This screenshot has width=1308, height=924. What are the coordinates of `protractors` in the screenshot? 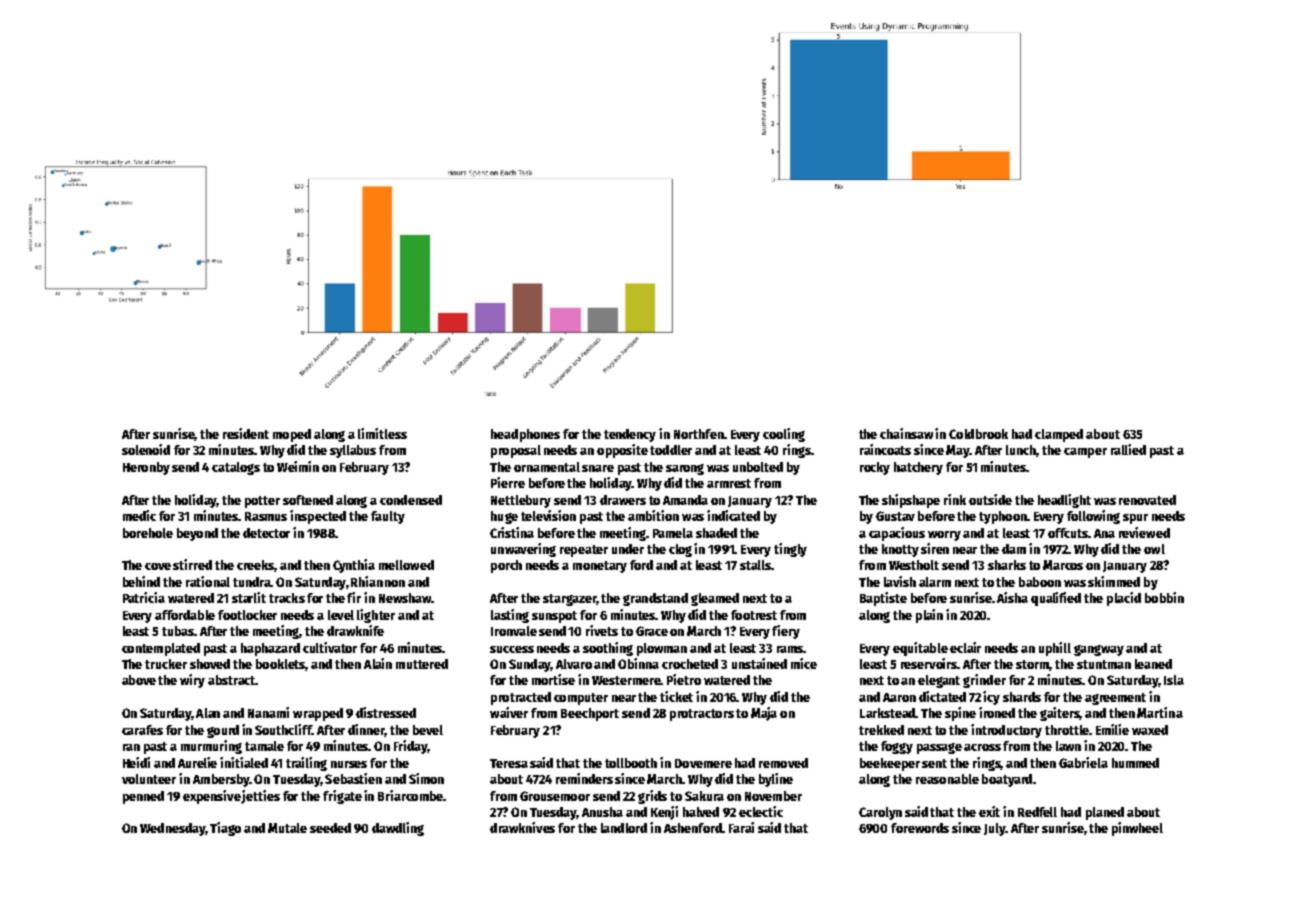 It's located at (702, 715).
